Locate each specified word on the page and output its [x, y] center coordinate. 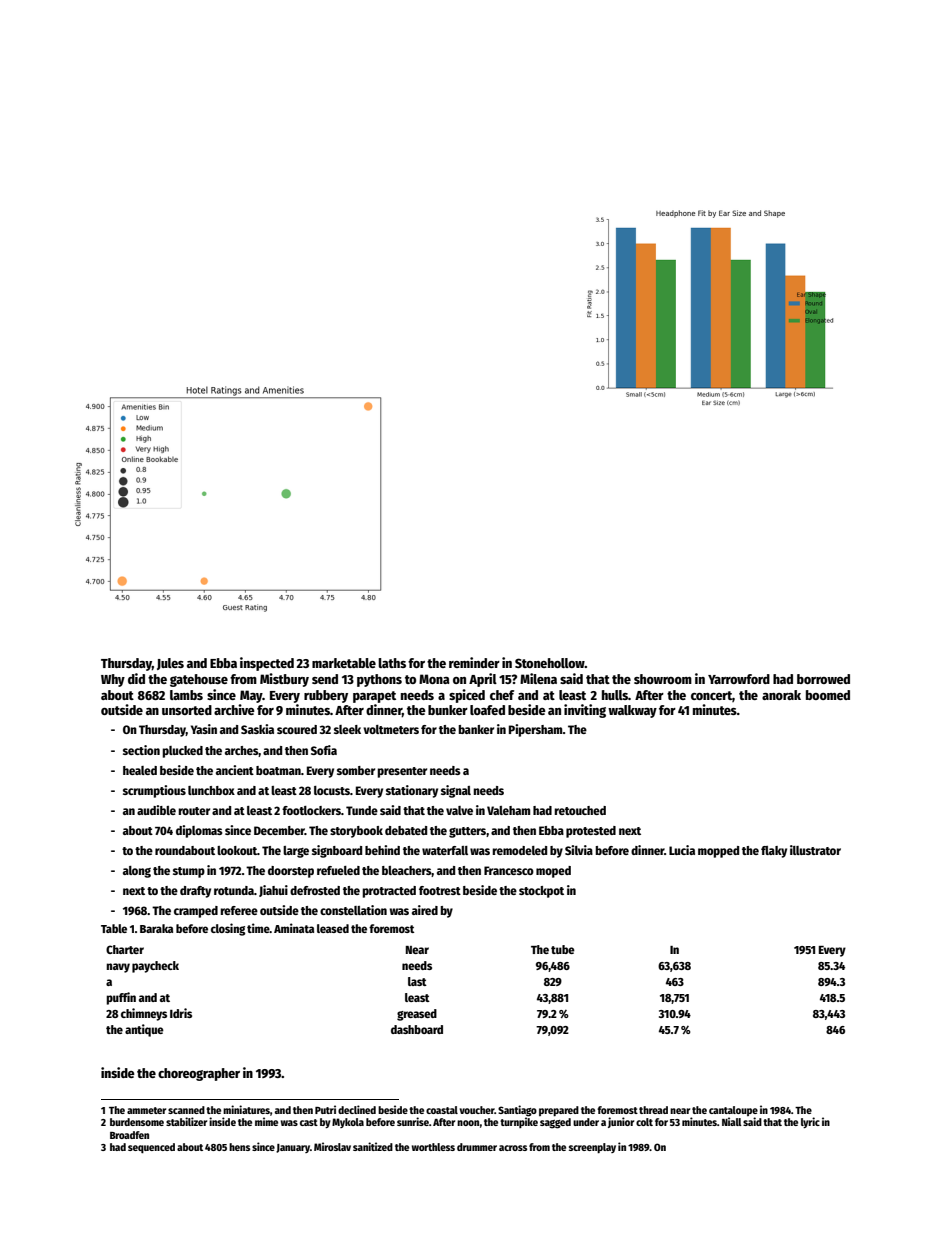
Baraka [156, 928]
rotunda [234, 890]
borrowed [823, 679]
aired [425, 910]
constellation [353, 910]
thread [653, 1110]
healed [140, 770]
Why [113, 680]
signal [456, 791]
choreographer [199, 1074]
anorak [781, 695]
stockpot [541, 892]
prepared [559, 1111]
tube [563, 949]
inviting [585, 711]
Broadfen [129, 1135]
